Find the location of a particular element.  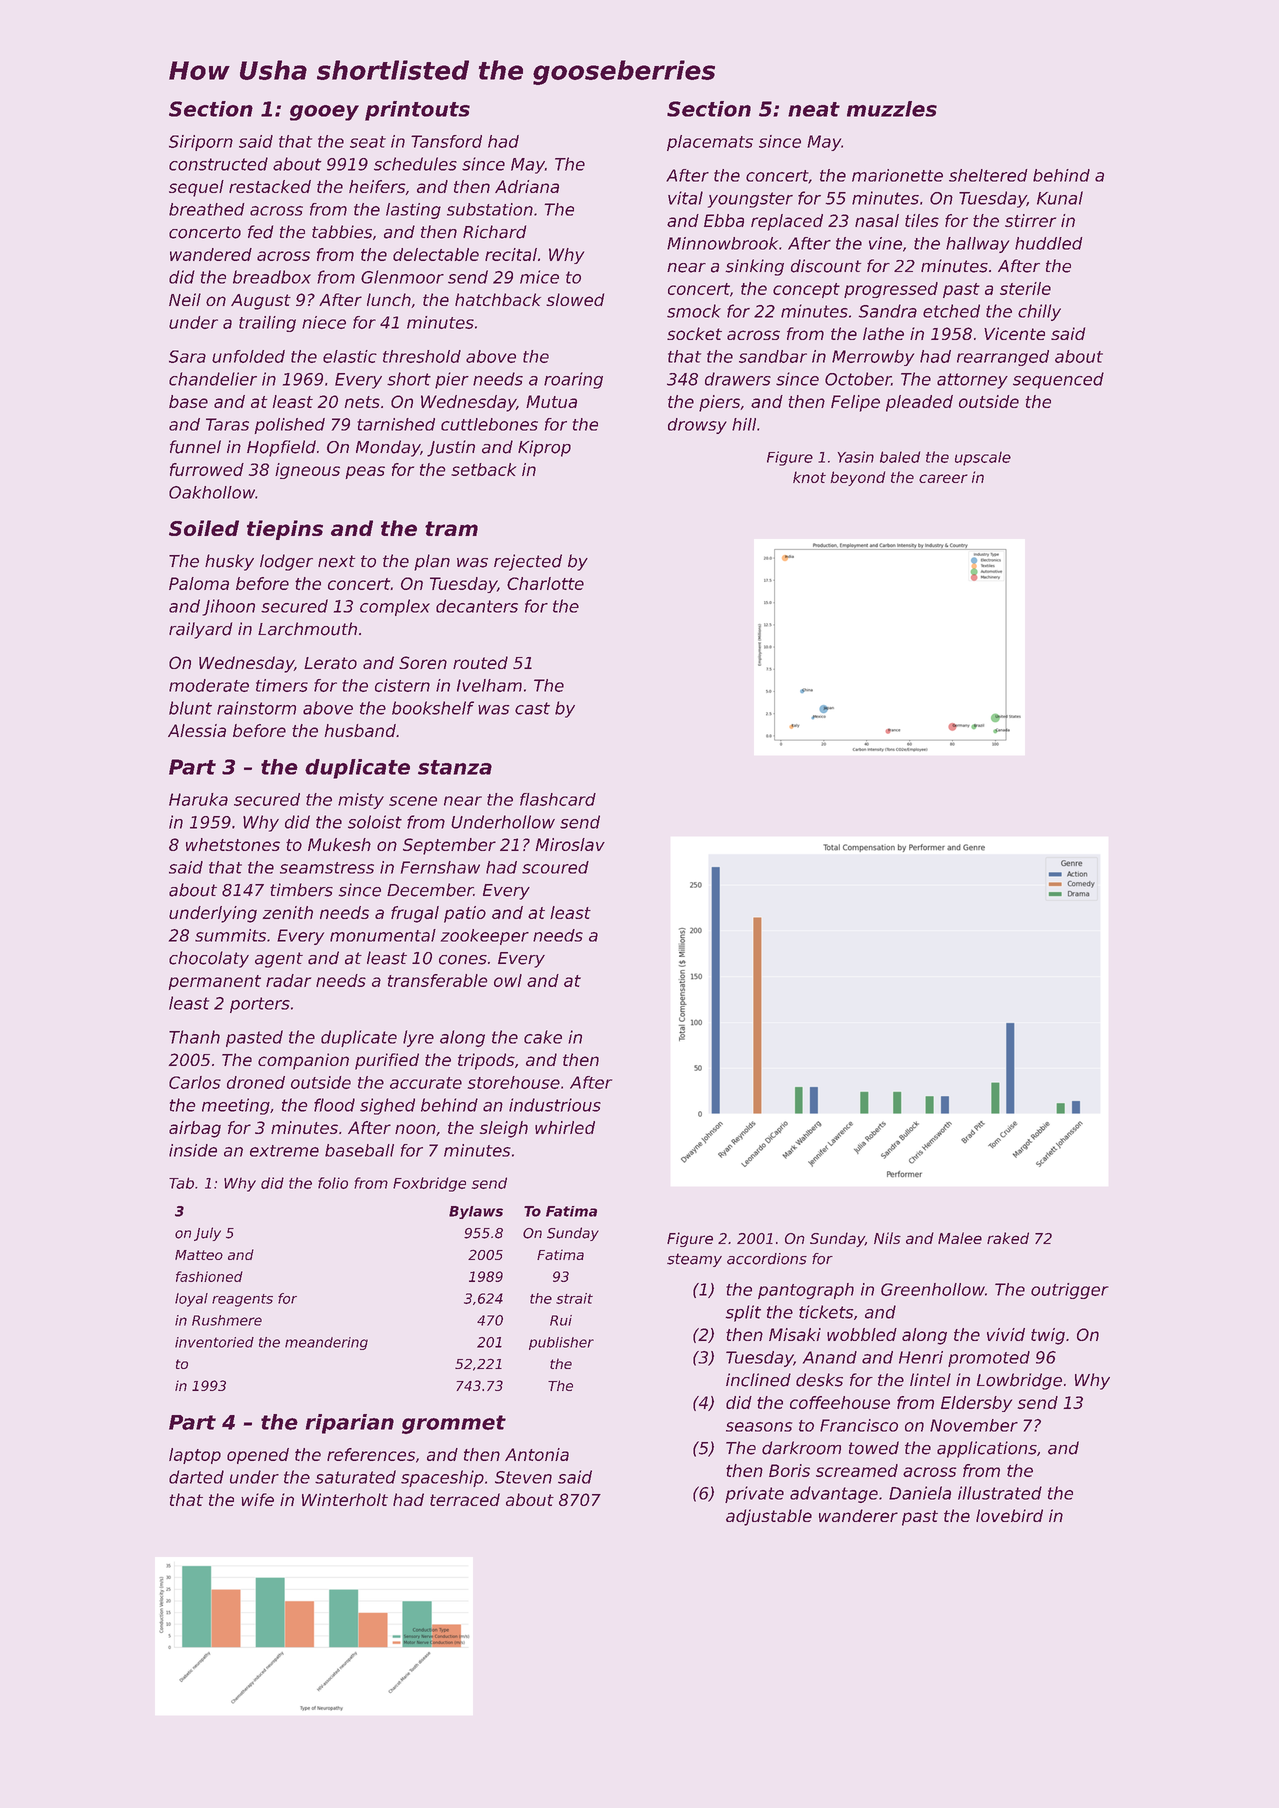

gooey is located at coordinates (324, 113).
